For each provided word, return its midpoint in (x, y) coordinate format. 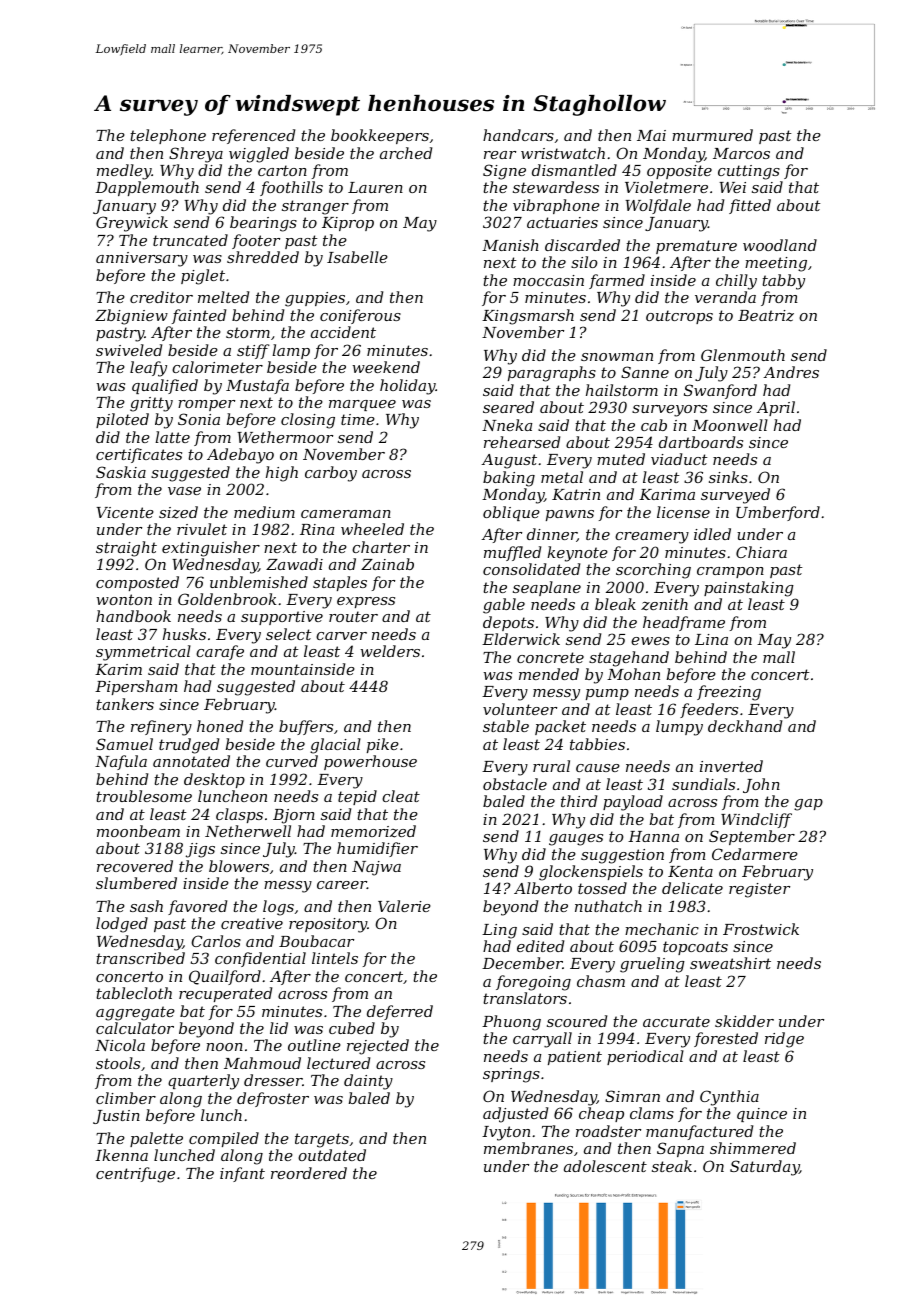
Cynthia (729, 1098)
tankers (125, 704)
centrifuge (135, 1175)
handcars (518, 135)
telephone (168, 136)
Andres (791, 372)
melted (223, 297)
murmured (712, 135)
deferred (400, 1012)
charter (381, 547)
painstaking (749, 589)
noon (224, 1047)
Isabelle (357, 257)
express (366, 602)
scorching (653, 571)
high (282, 474)
